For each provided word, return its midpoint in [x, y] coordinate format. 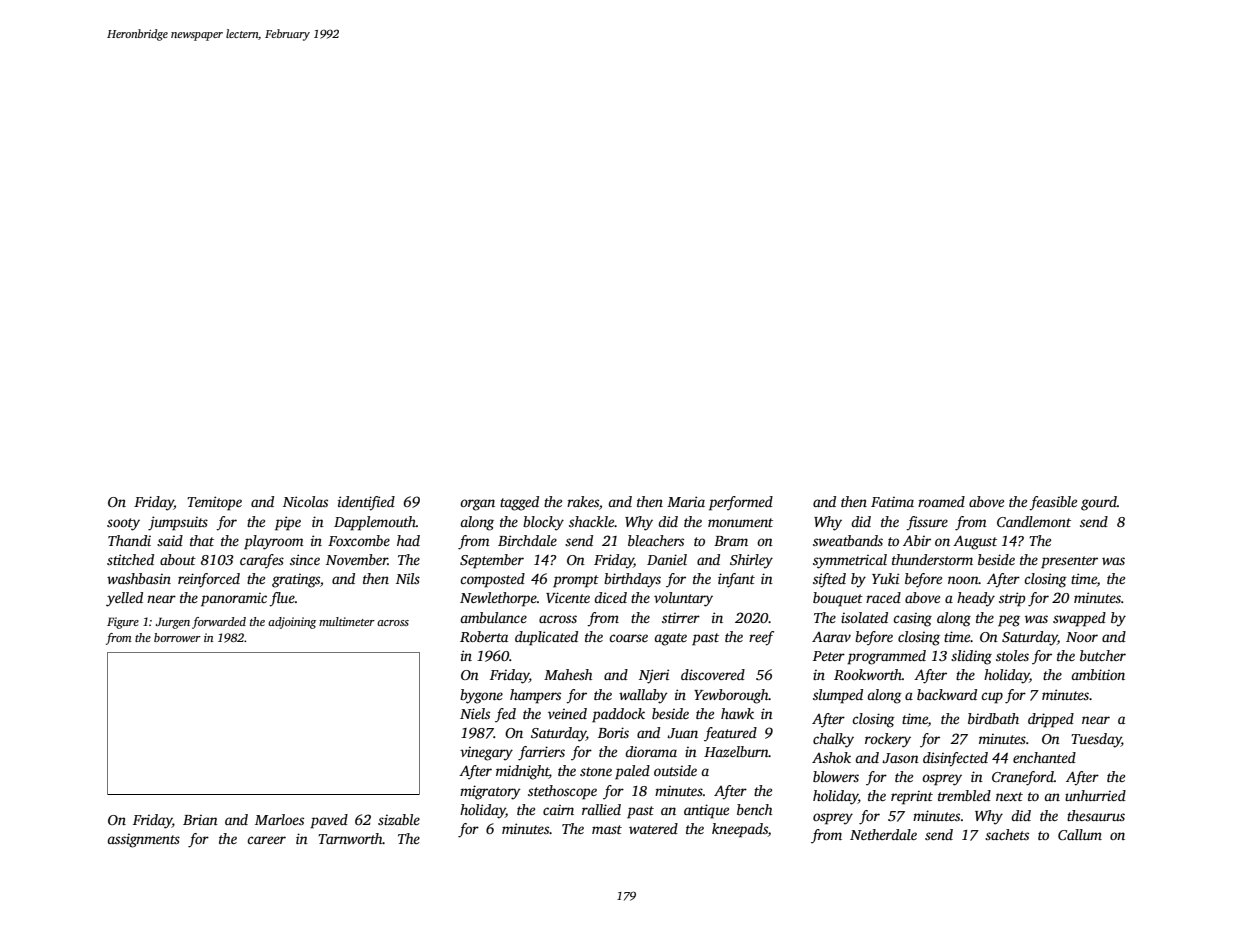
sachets [1007, 834]
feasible [1053, 503]
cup [992, 698]
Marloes [279, 819]
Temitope [214, 503]
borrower [177, 637]
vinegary [486, 754]
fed [505, 715]
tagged [519, 503]
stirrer [681, 618]
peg [1009, 621]
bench [754, 809]
